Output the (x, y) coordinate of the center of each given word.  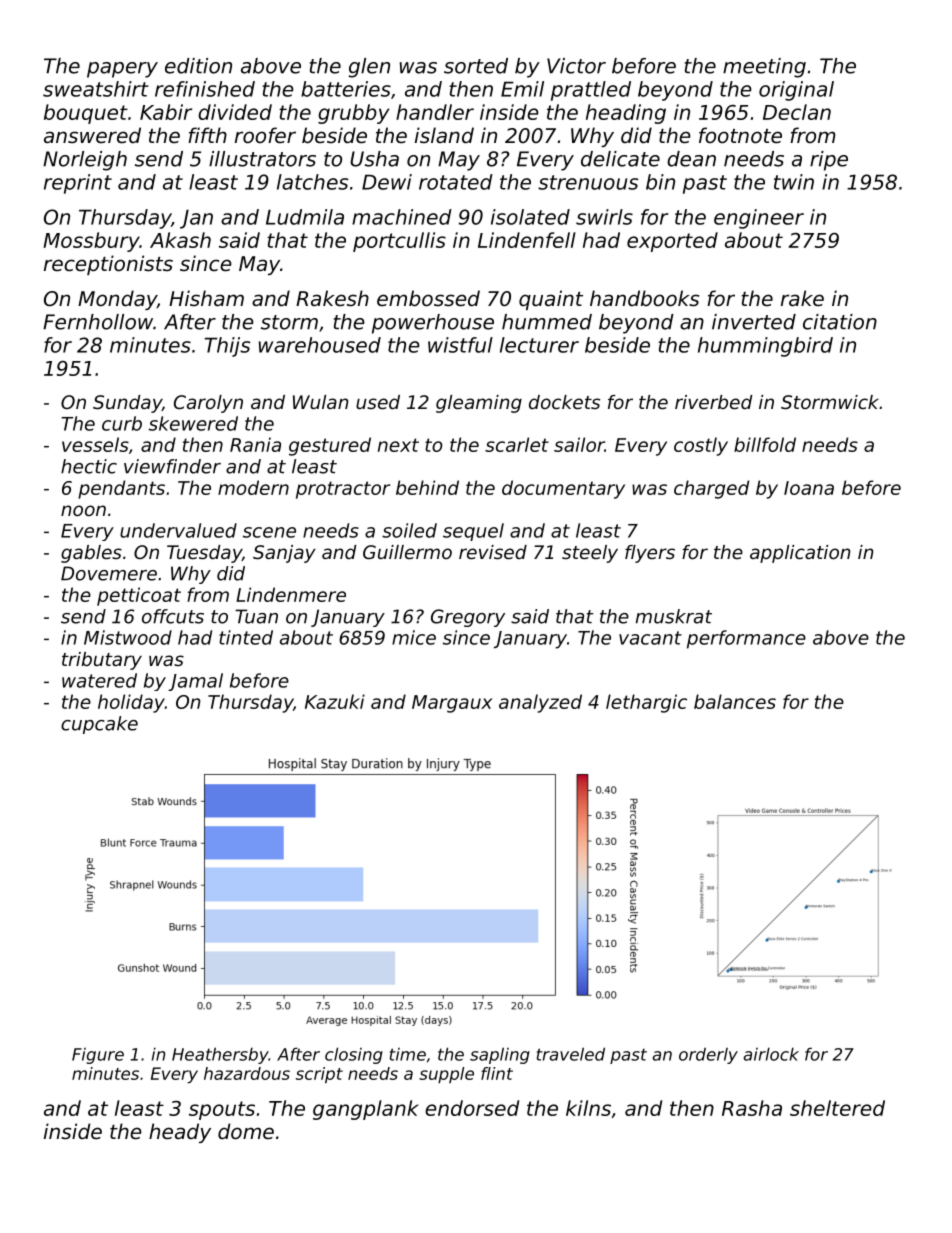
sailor (579, 444)
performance (746, 639)
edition (198, 66)
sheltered (837, 1108)
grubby (353, 114)
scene (269, 532)
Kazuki (335, 701)
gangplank (366, 1110)
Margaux (452, 704)
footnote (740, 135)
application (800, 554)
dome (246, 1131)
